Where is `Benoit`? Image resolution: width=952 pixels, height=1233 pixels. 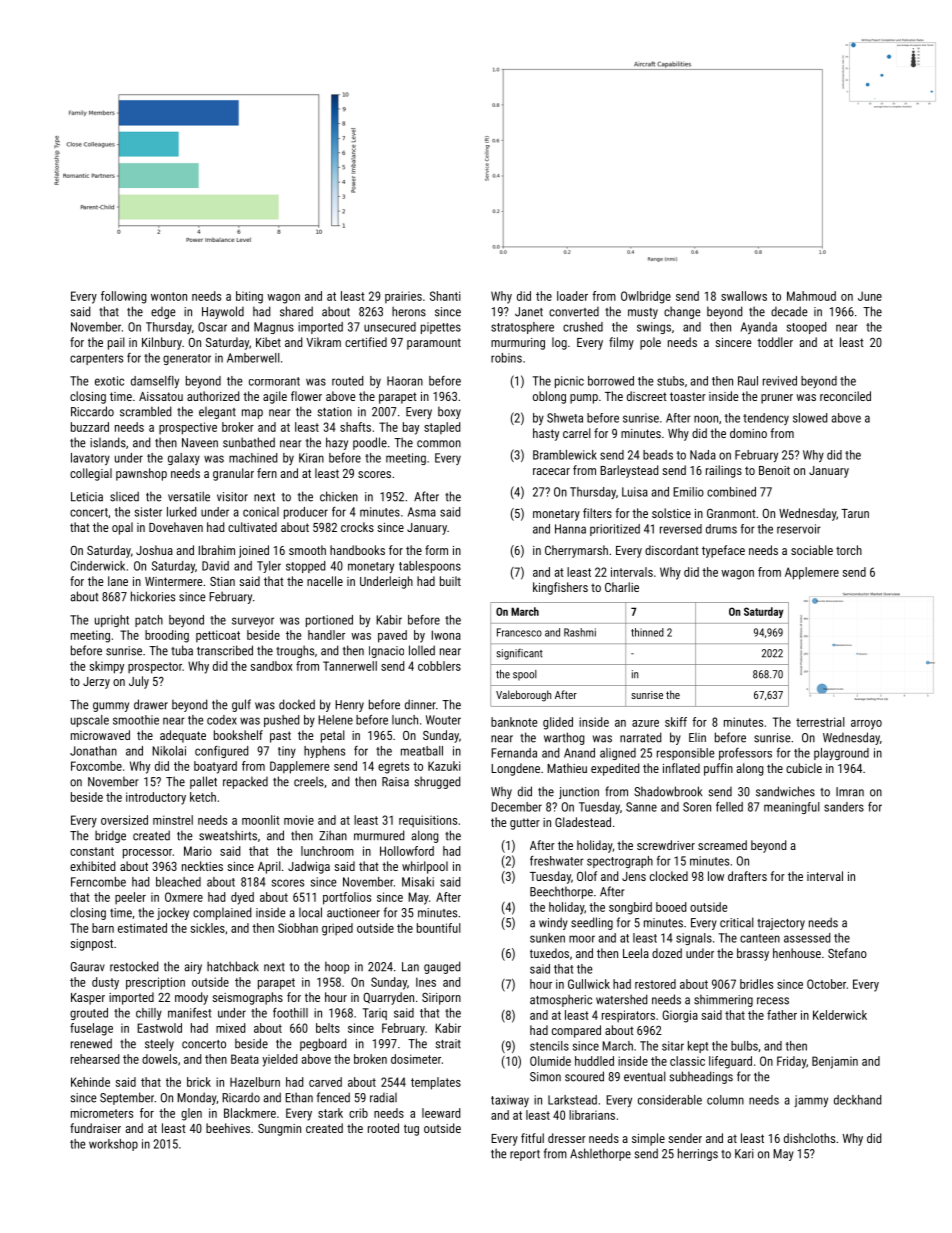
Benoit is located at coordinates (774, 470).
